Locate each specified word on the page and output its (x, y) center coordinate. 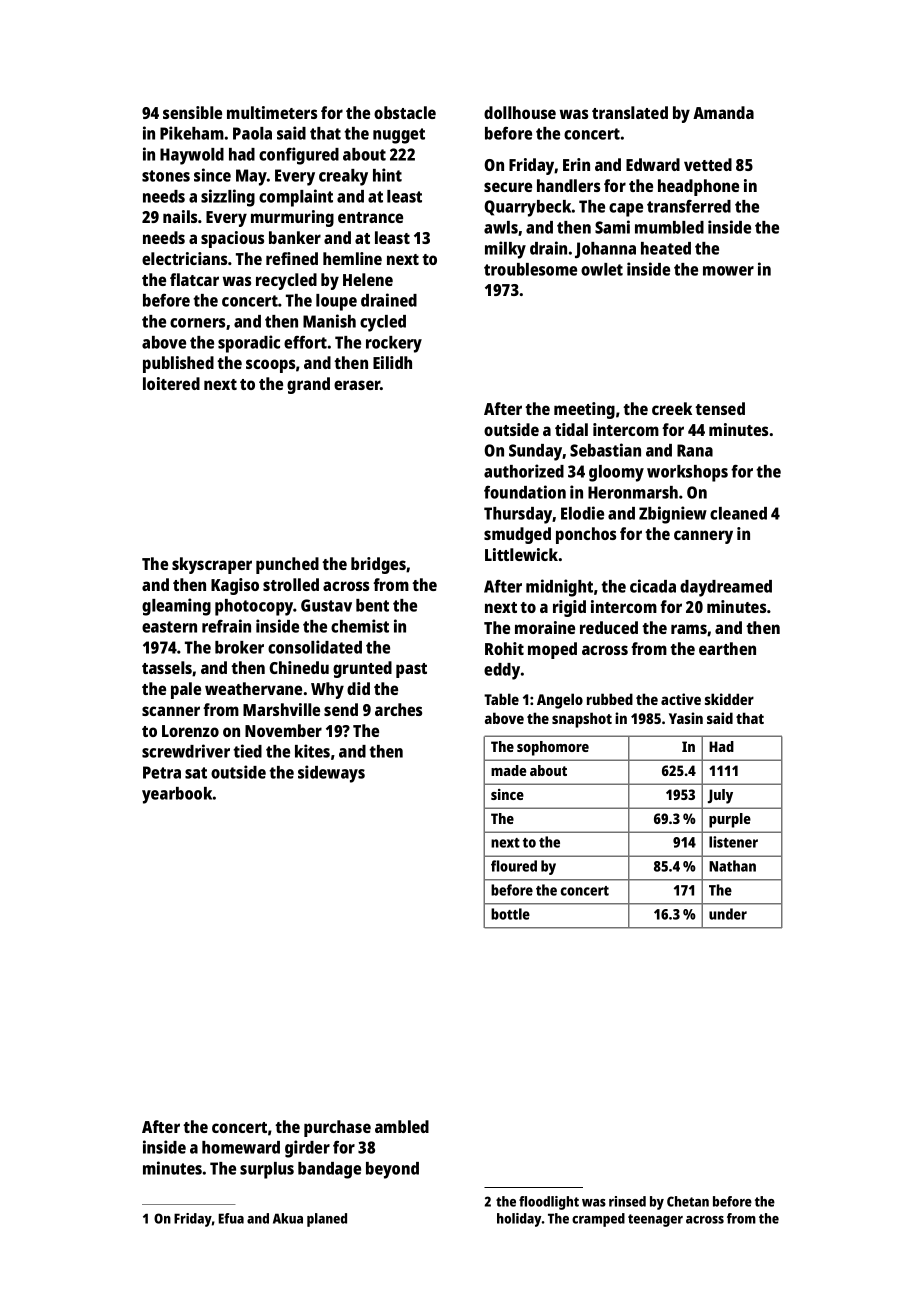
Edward (653, 164)
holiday (519, 1220)
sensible (192, 112)
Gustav (326, 605)
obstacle (405, 112)
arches (398, 709)
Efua (231, 1218)
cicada (653, 586)
